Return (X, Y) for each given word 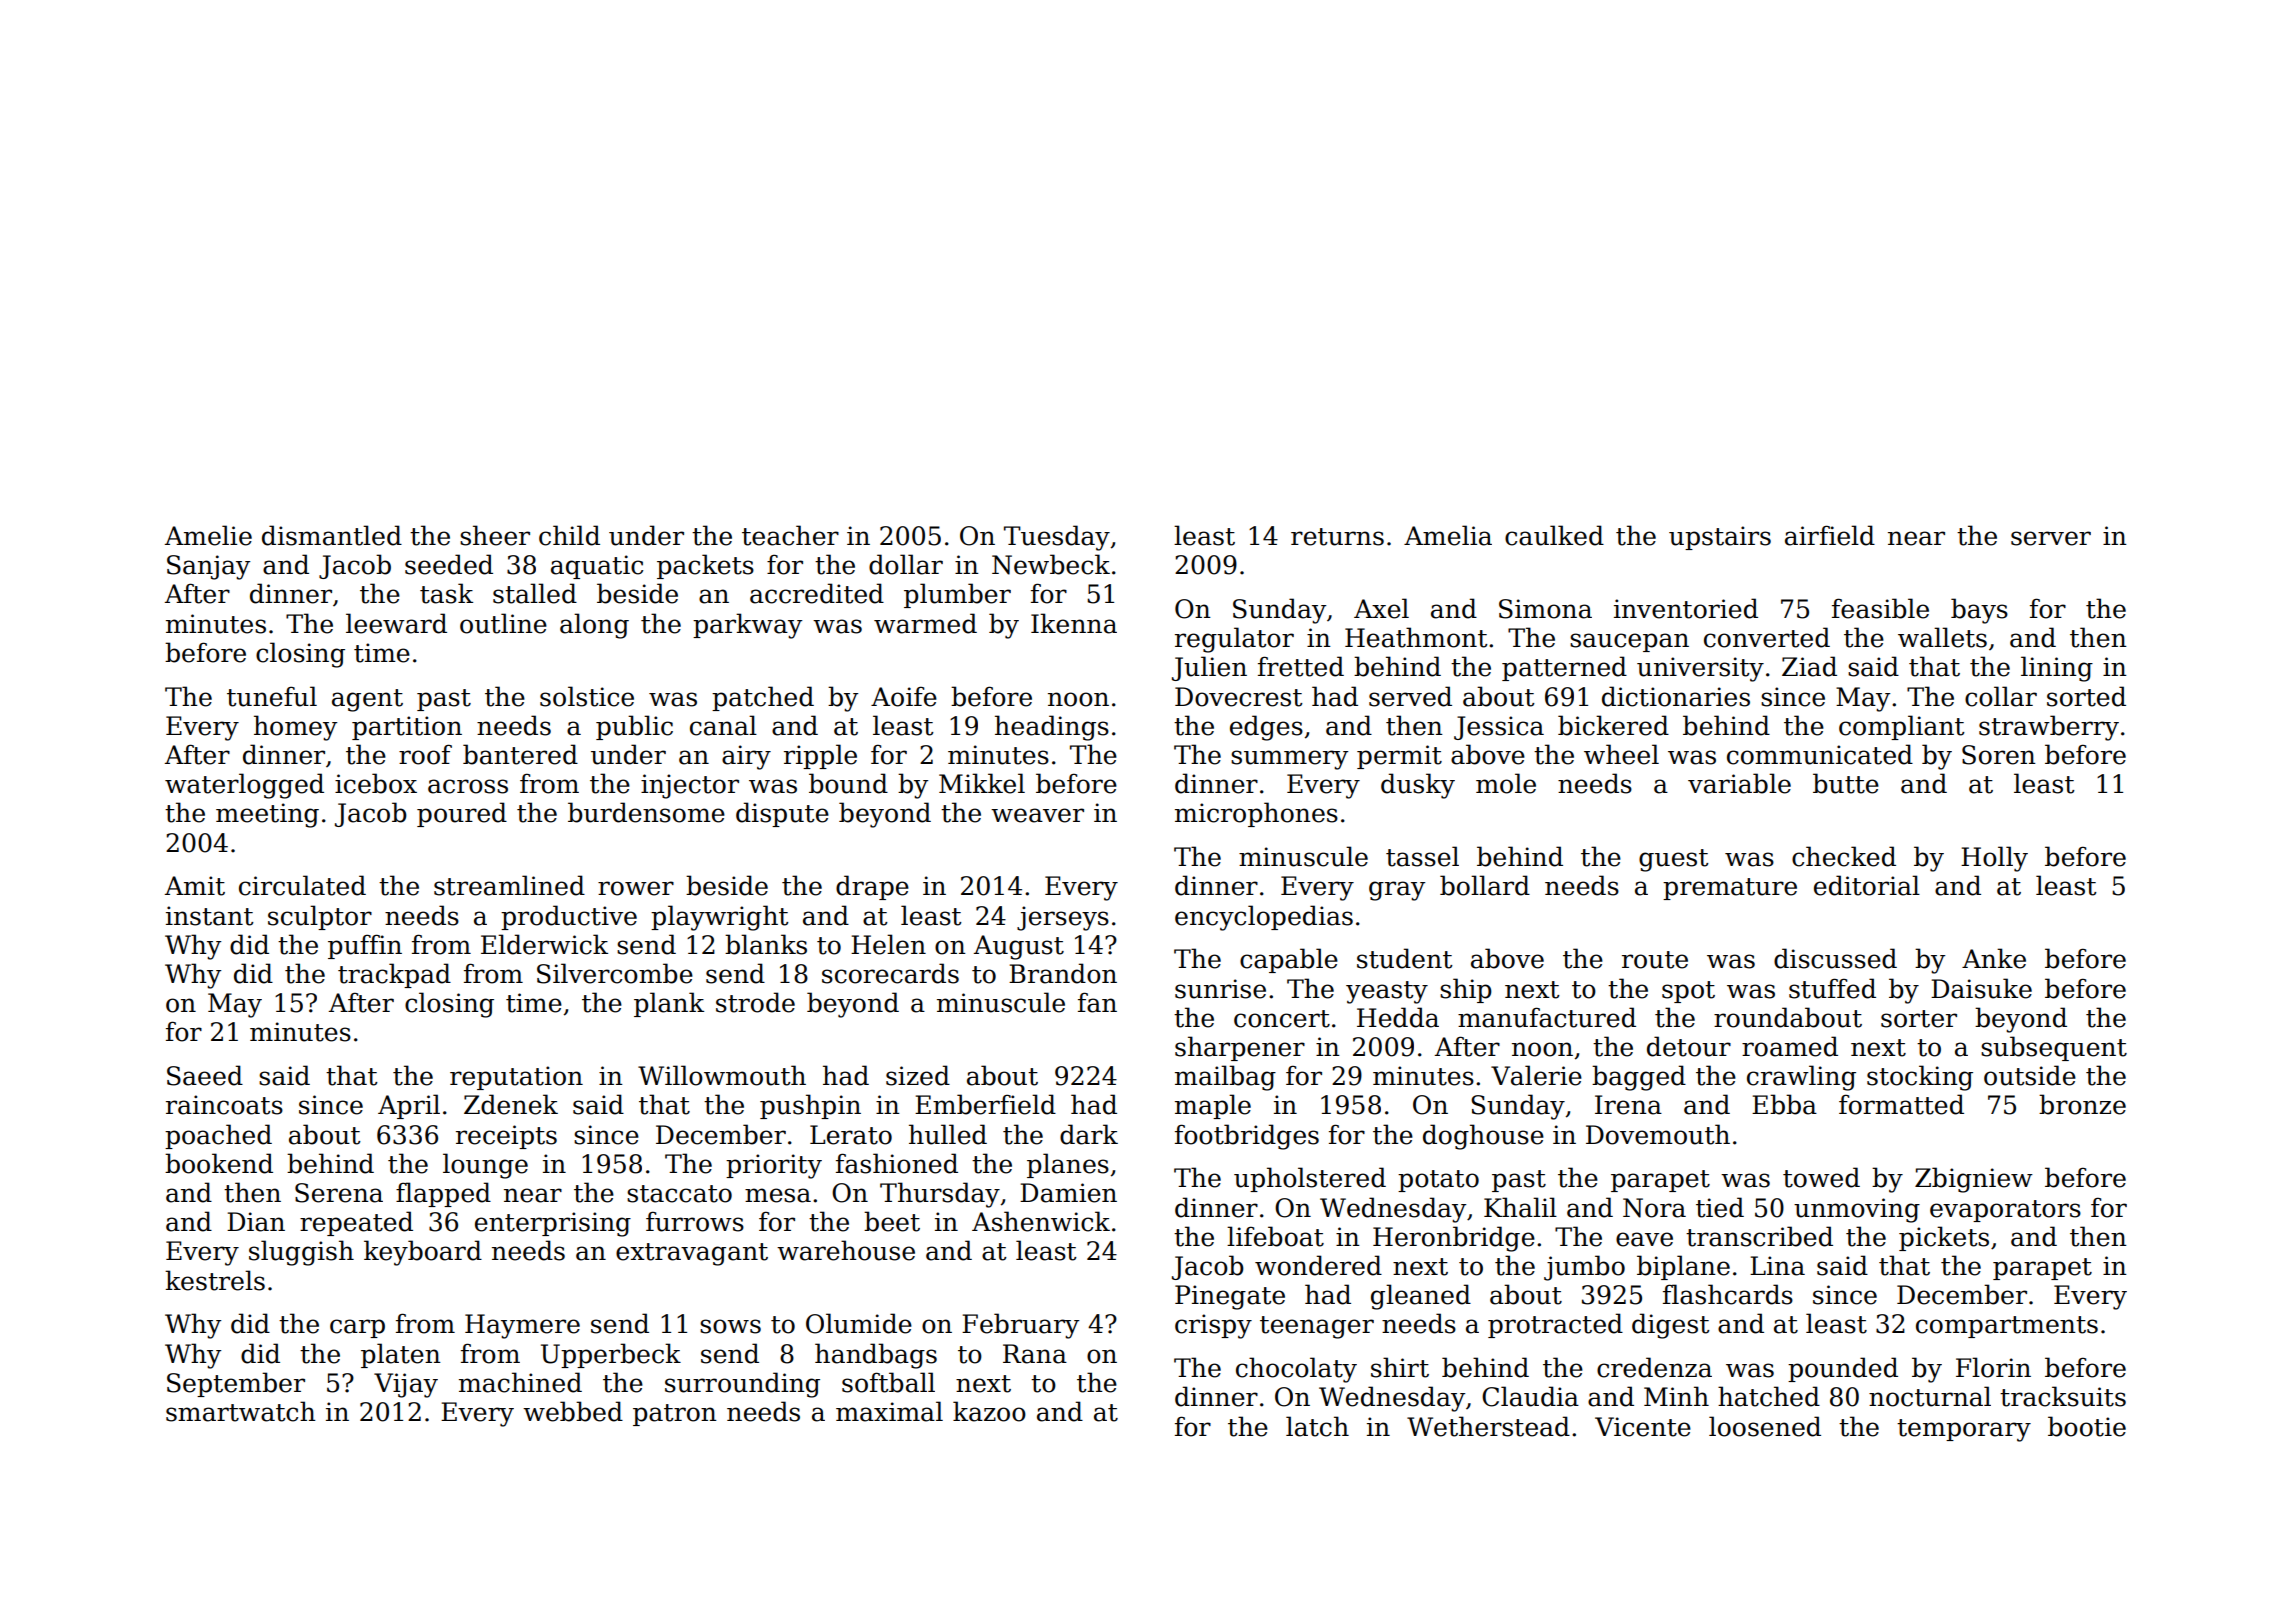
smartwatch (241, 1411)
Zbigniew (1974, 1180)
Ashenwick (1041, 1221)
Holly (1994, 859)
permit (1399, 757)
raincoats (224, 1105)
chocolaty (1296, 1370)
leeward (396, 623)
